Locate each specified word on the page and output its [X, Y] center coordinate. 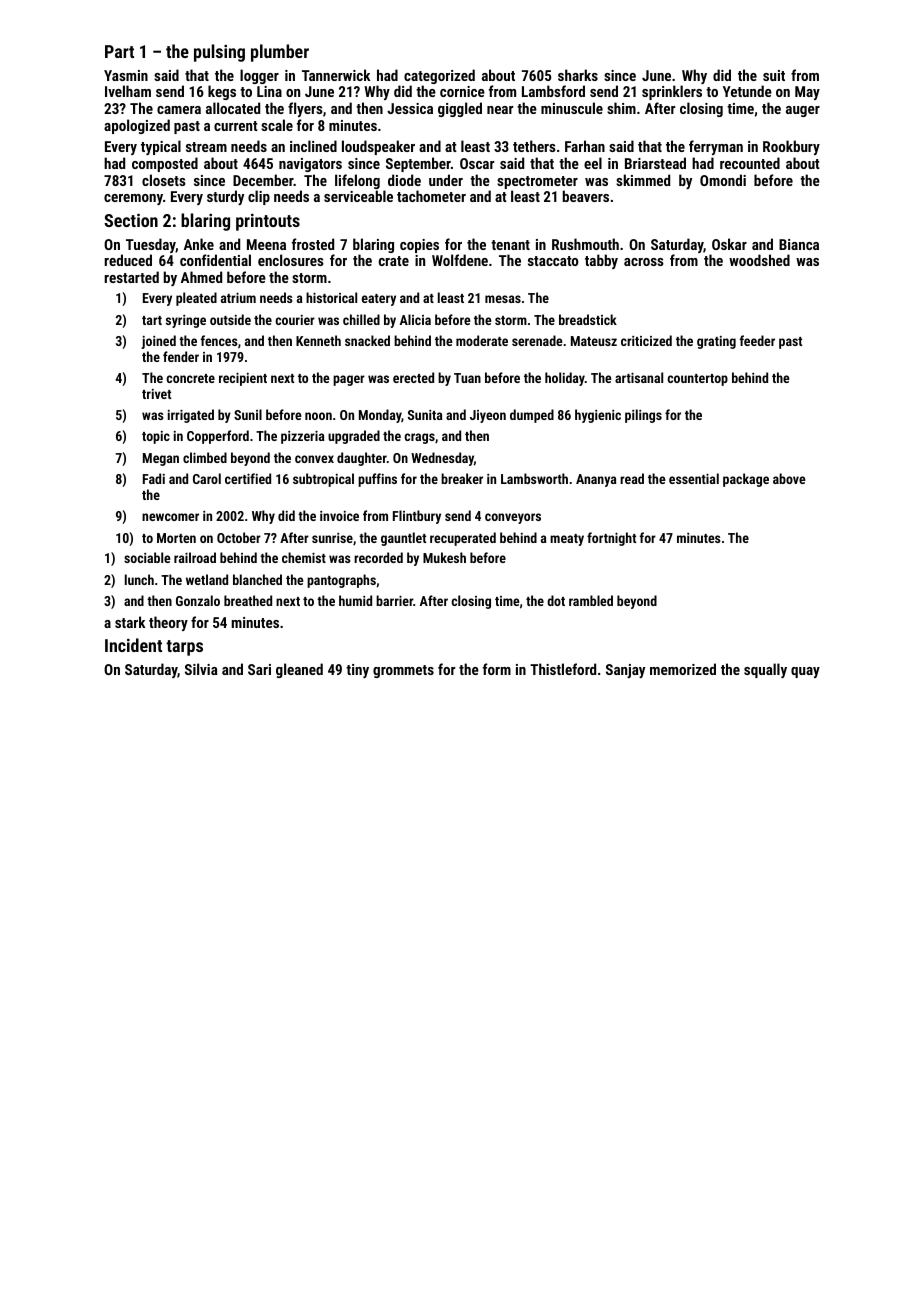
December [263, 180]
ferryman [716, 147]
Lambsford [553, 91]
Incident [133, 645]
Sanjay [625, 671]
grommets [403, 671]
